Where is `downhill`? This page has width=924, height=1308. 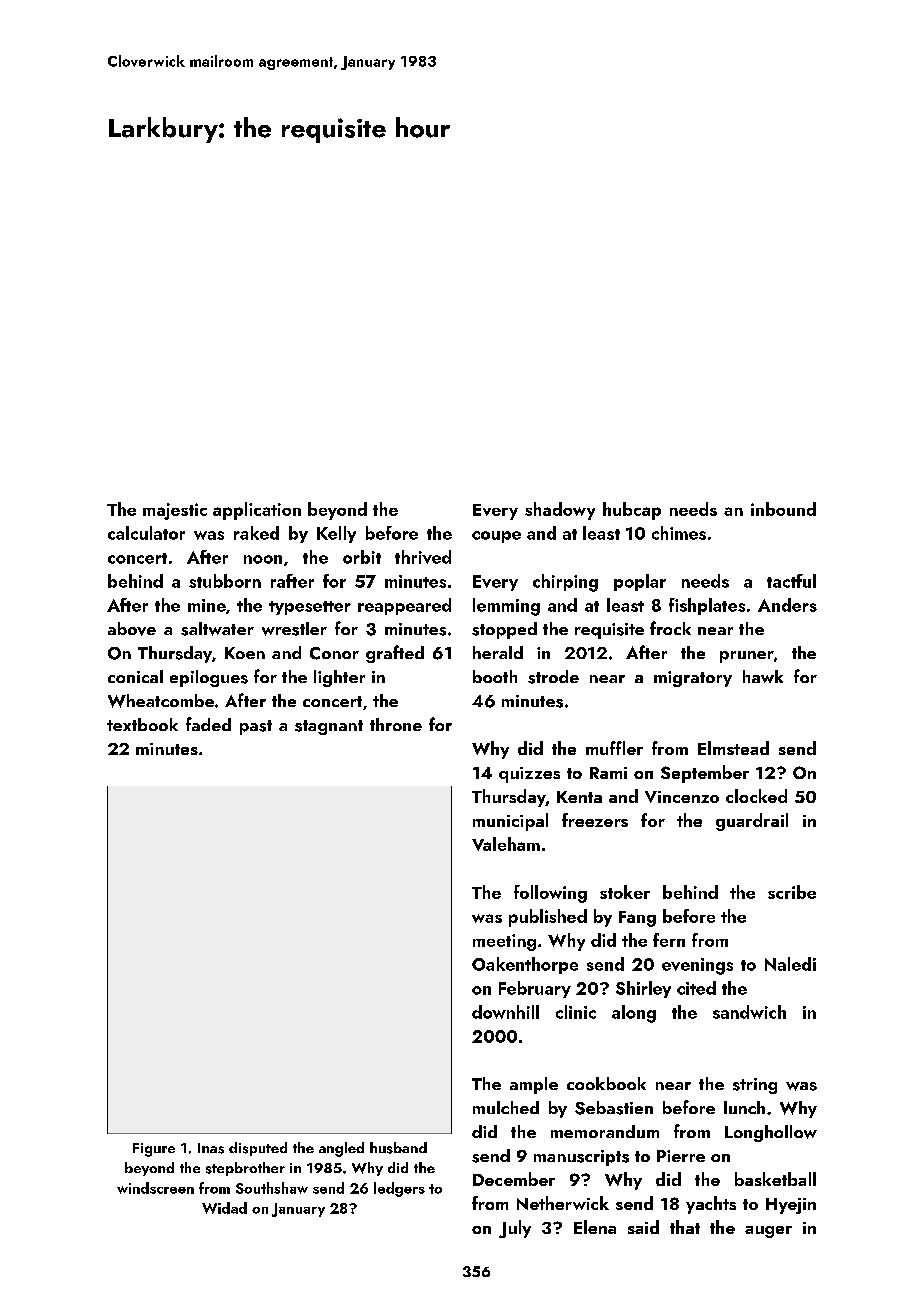 downhill is located at coordinates (505, 1012).
